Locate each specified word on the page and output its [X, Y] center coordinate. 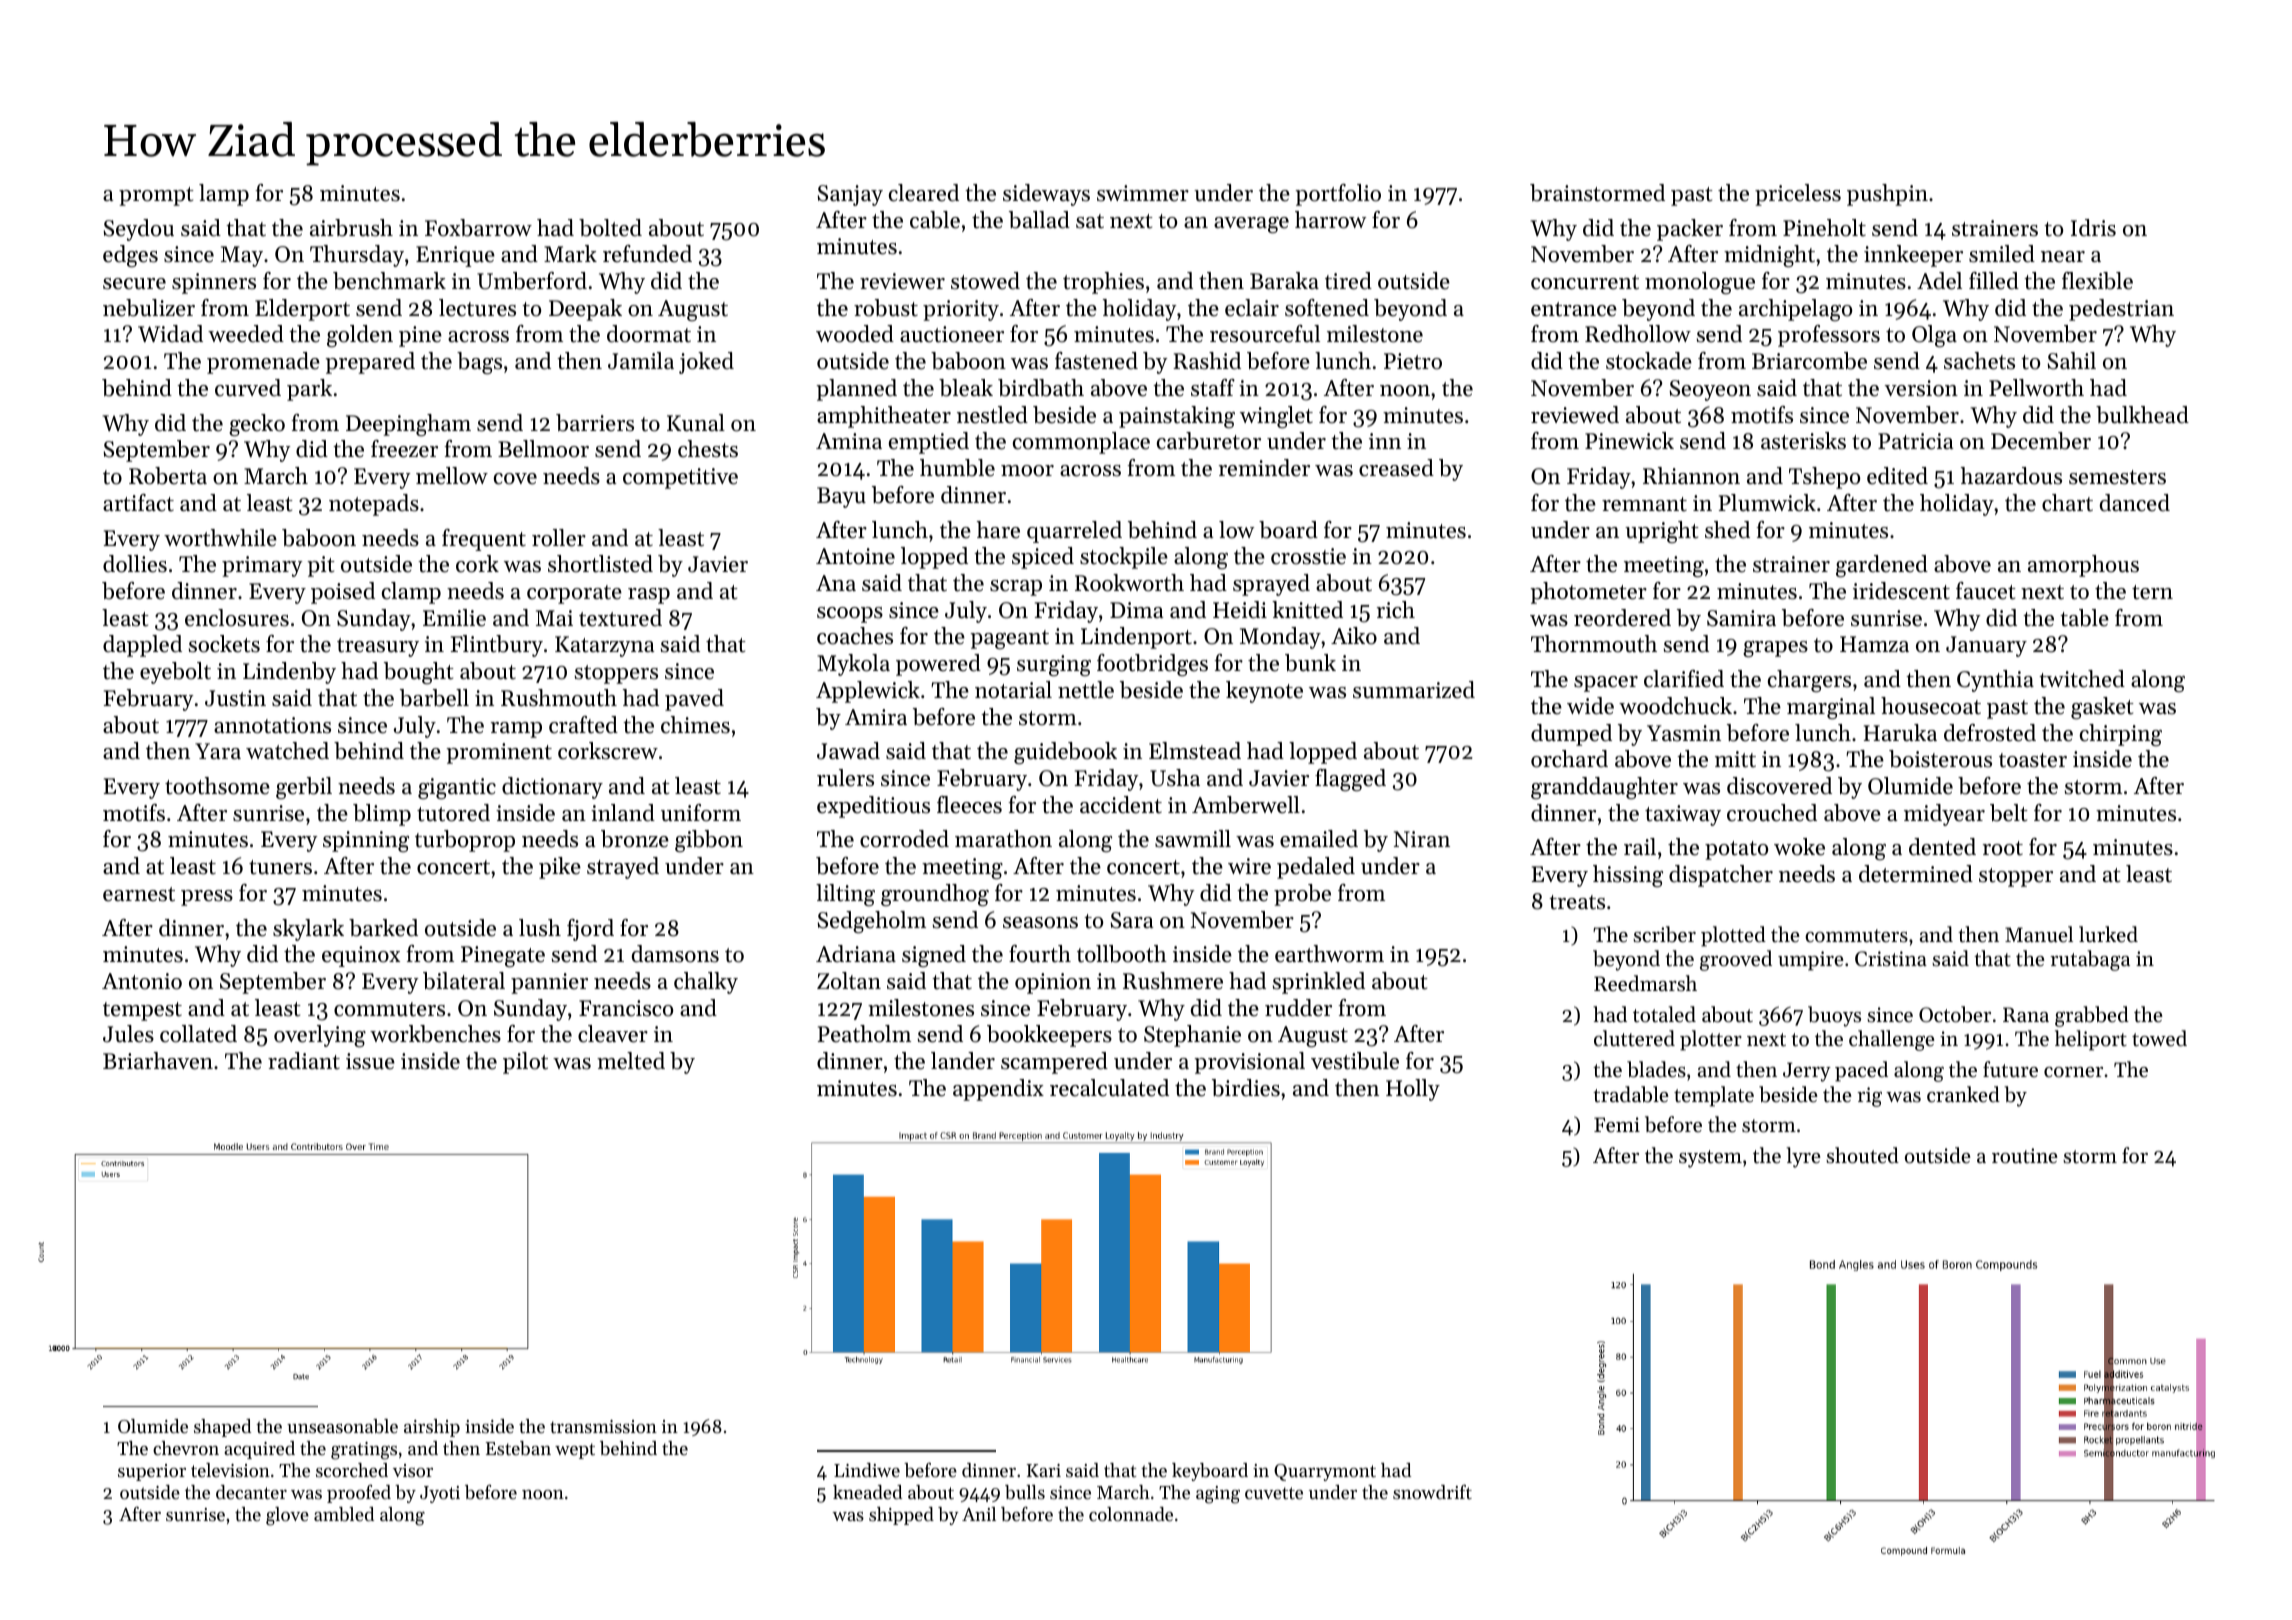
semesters [2117, 477]
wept [575, 1451]
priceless [1798, 195]
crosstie [1308, 556]
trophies [1103, 283]
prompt [156, 196]
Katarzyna [605, 646]
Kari [1044, 1470]
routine [2025, 1156]
